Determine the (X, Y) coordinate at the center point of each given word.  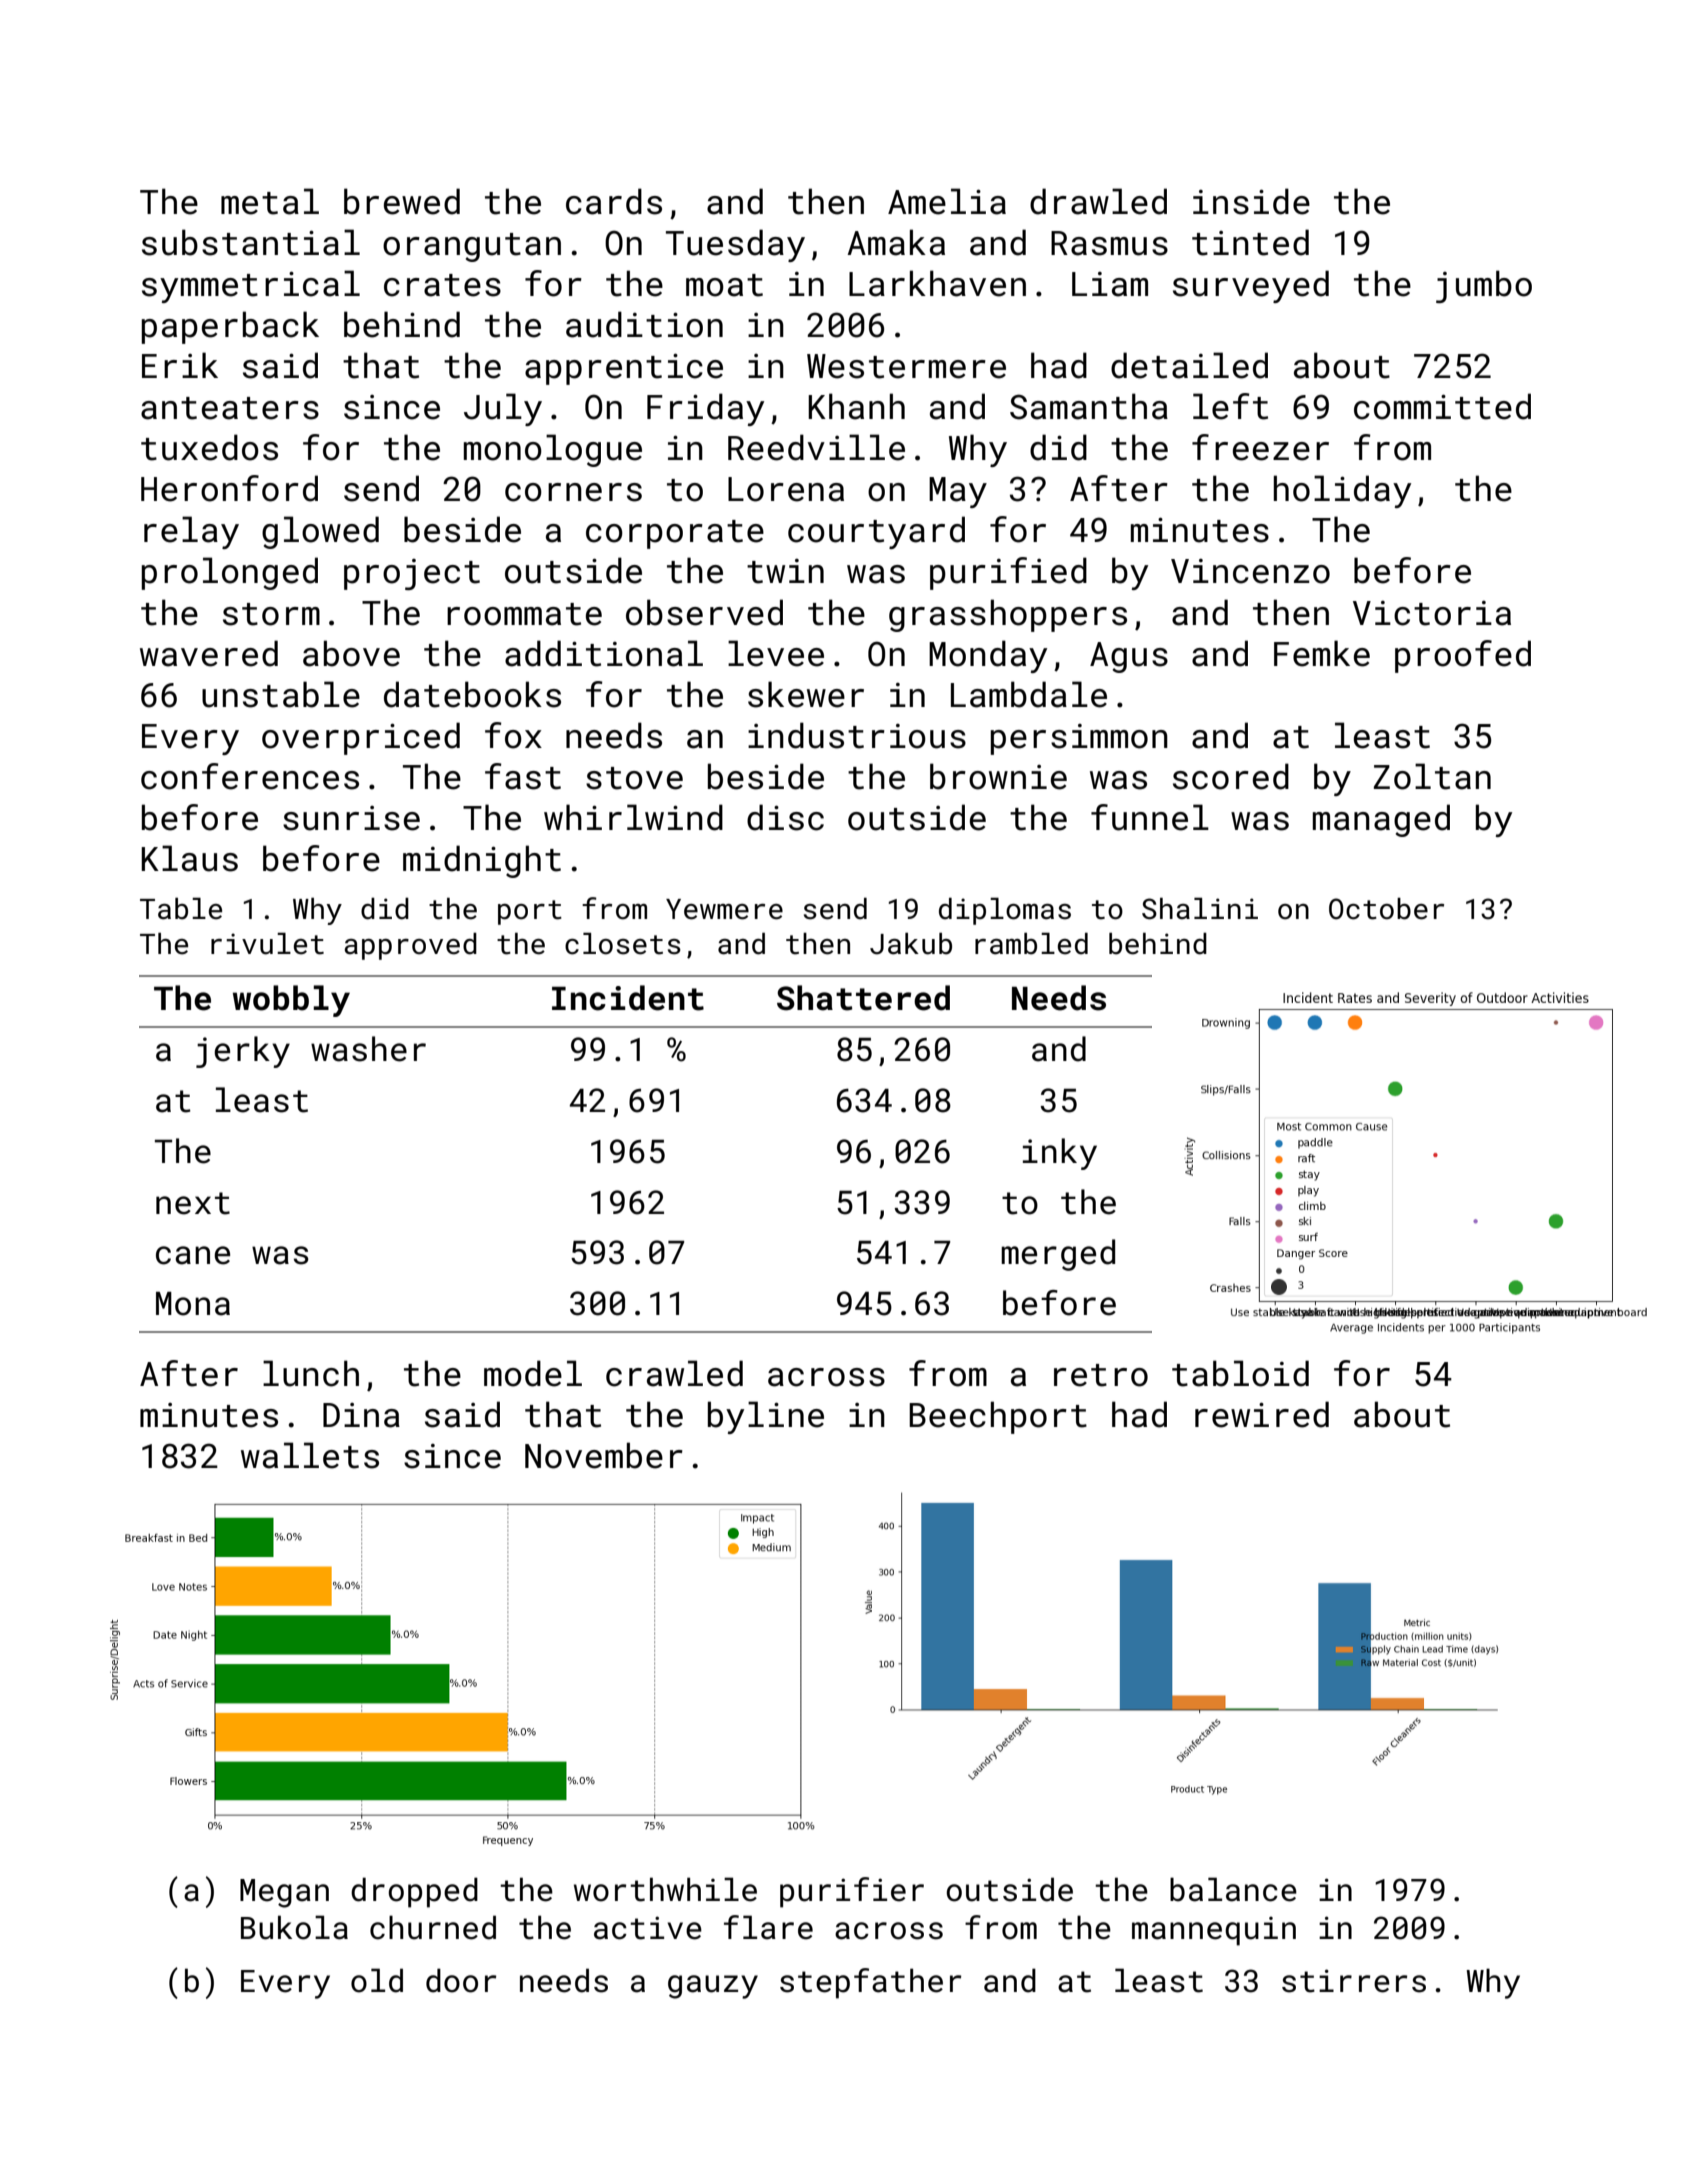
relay (191, 532)
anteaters (230, 408)
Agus (1129, 657)
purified (1008, 573)
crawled (674, 1373)
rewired (1262, 1414)
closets (623, 944)
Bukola (294, 1927)
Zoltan (1432, 776)
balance (1233, 1889)
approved (410, 946)
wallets (310, 1455)
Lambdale (1029, 694)
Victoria (1432, 613)
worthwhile (665, 1889)
